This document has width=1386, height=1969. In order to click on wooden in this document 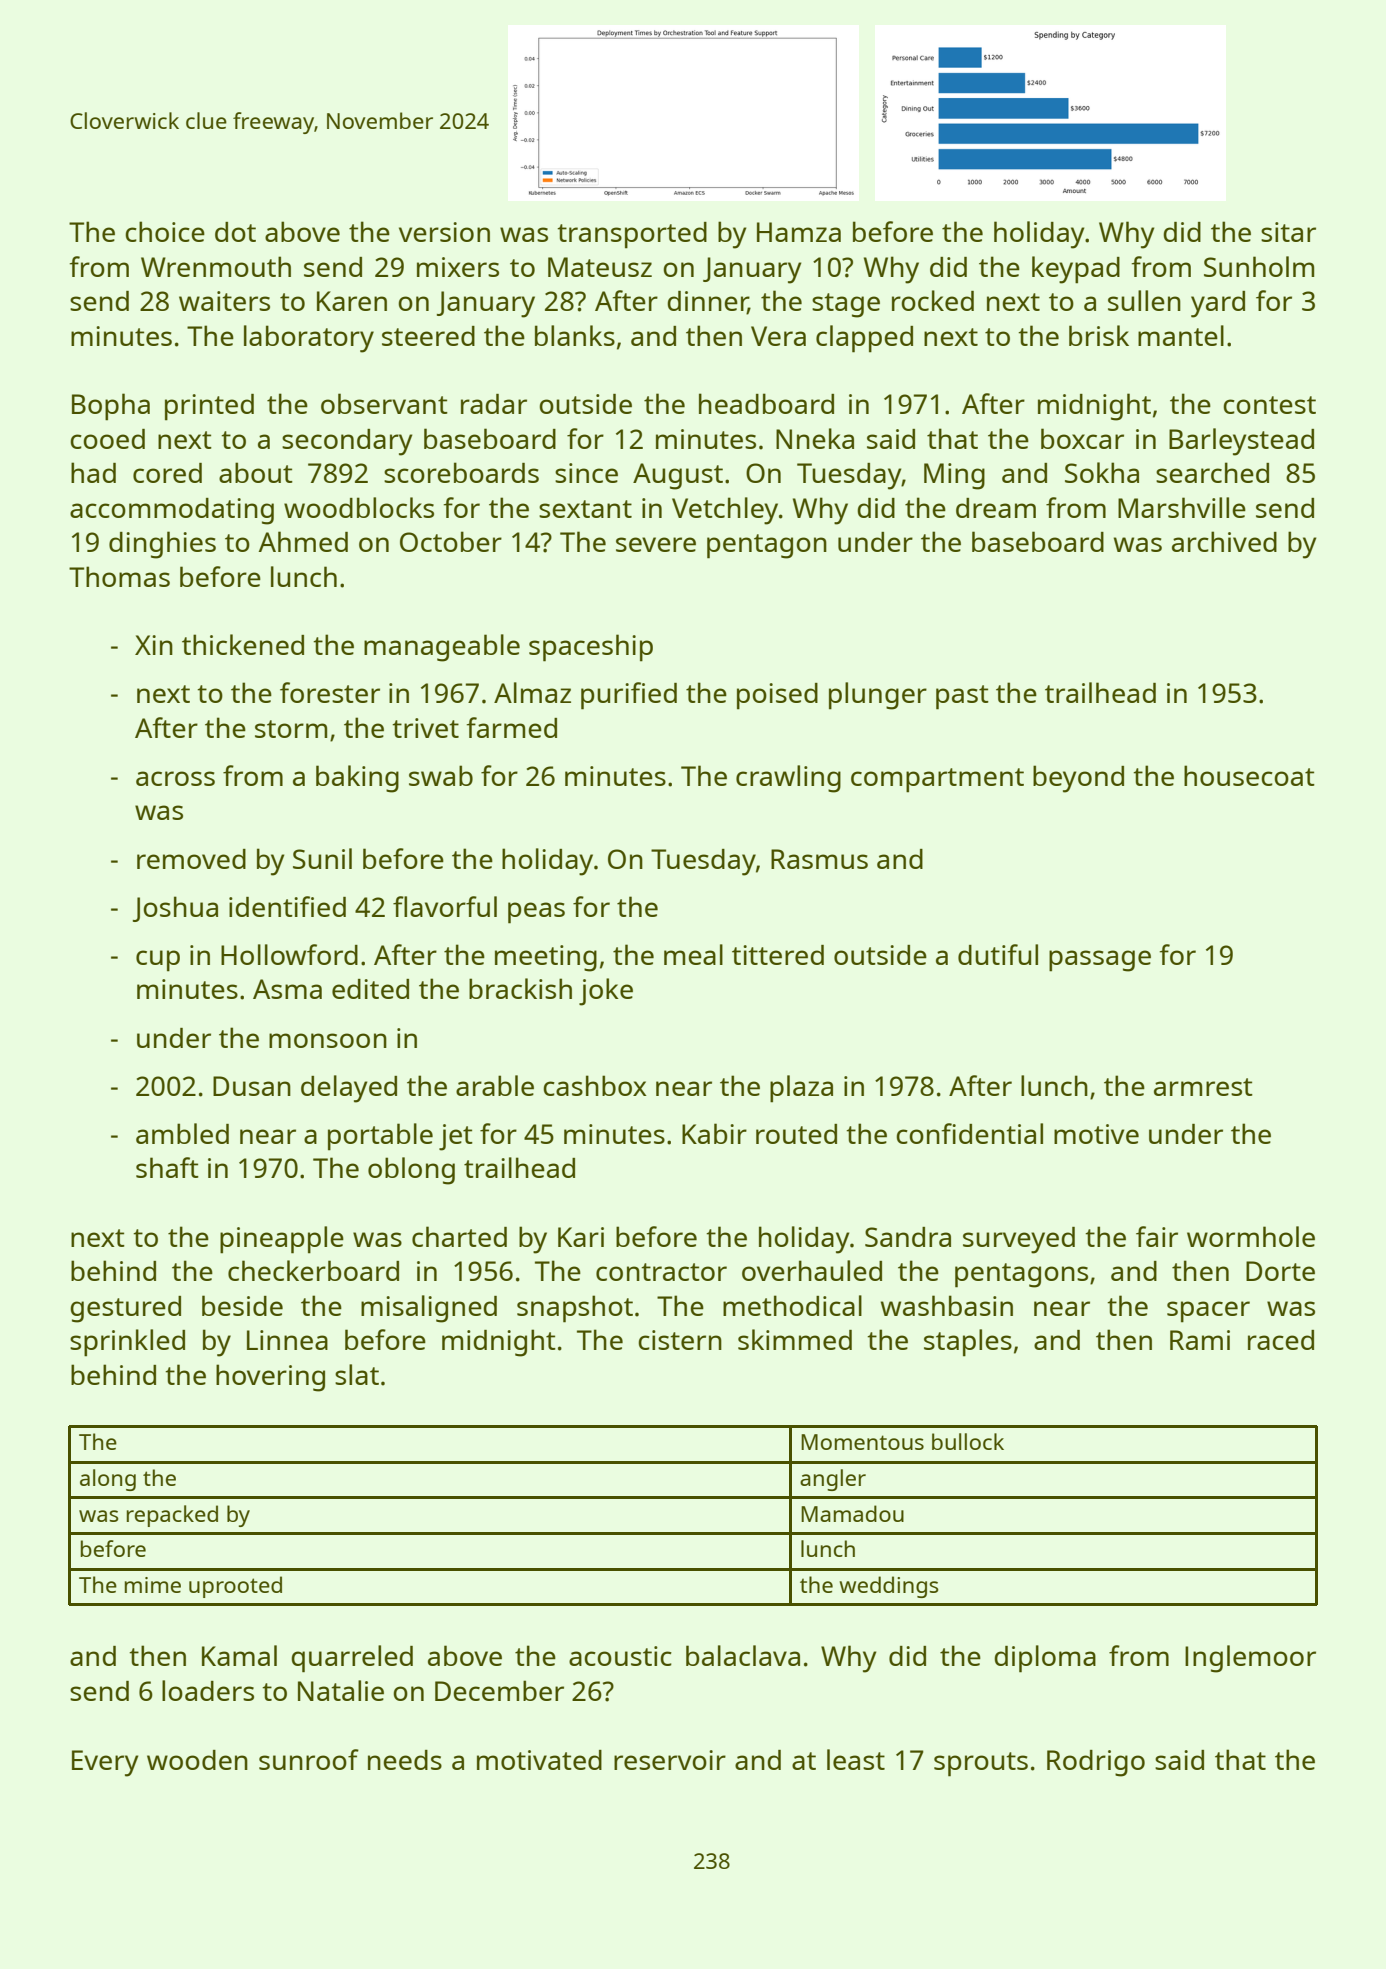, I will do `click(197, 1760)`.
